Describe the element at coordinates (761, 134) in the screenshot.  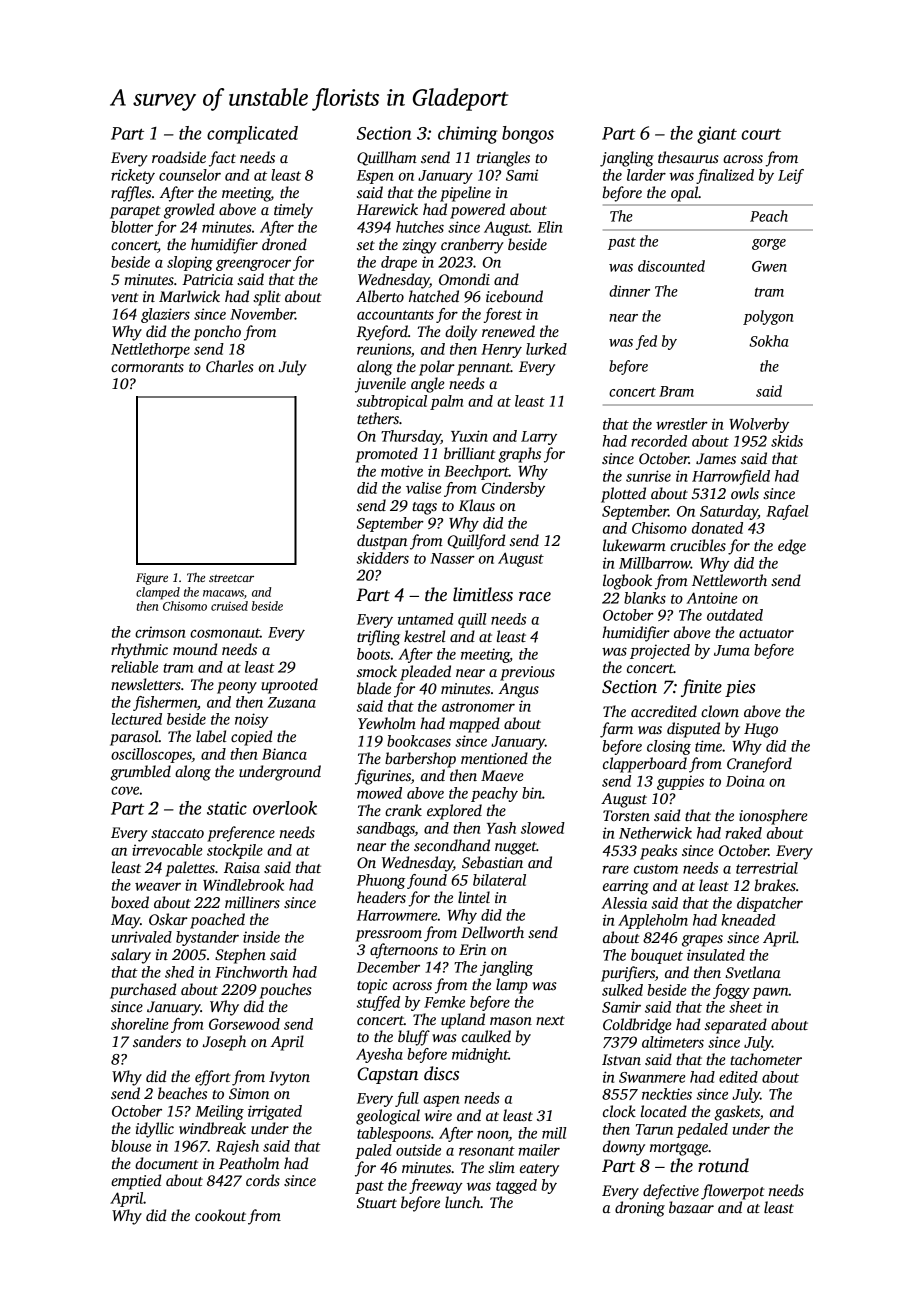
I see `court` at that location.
